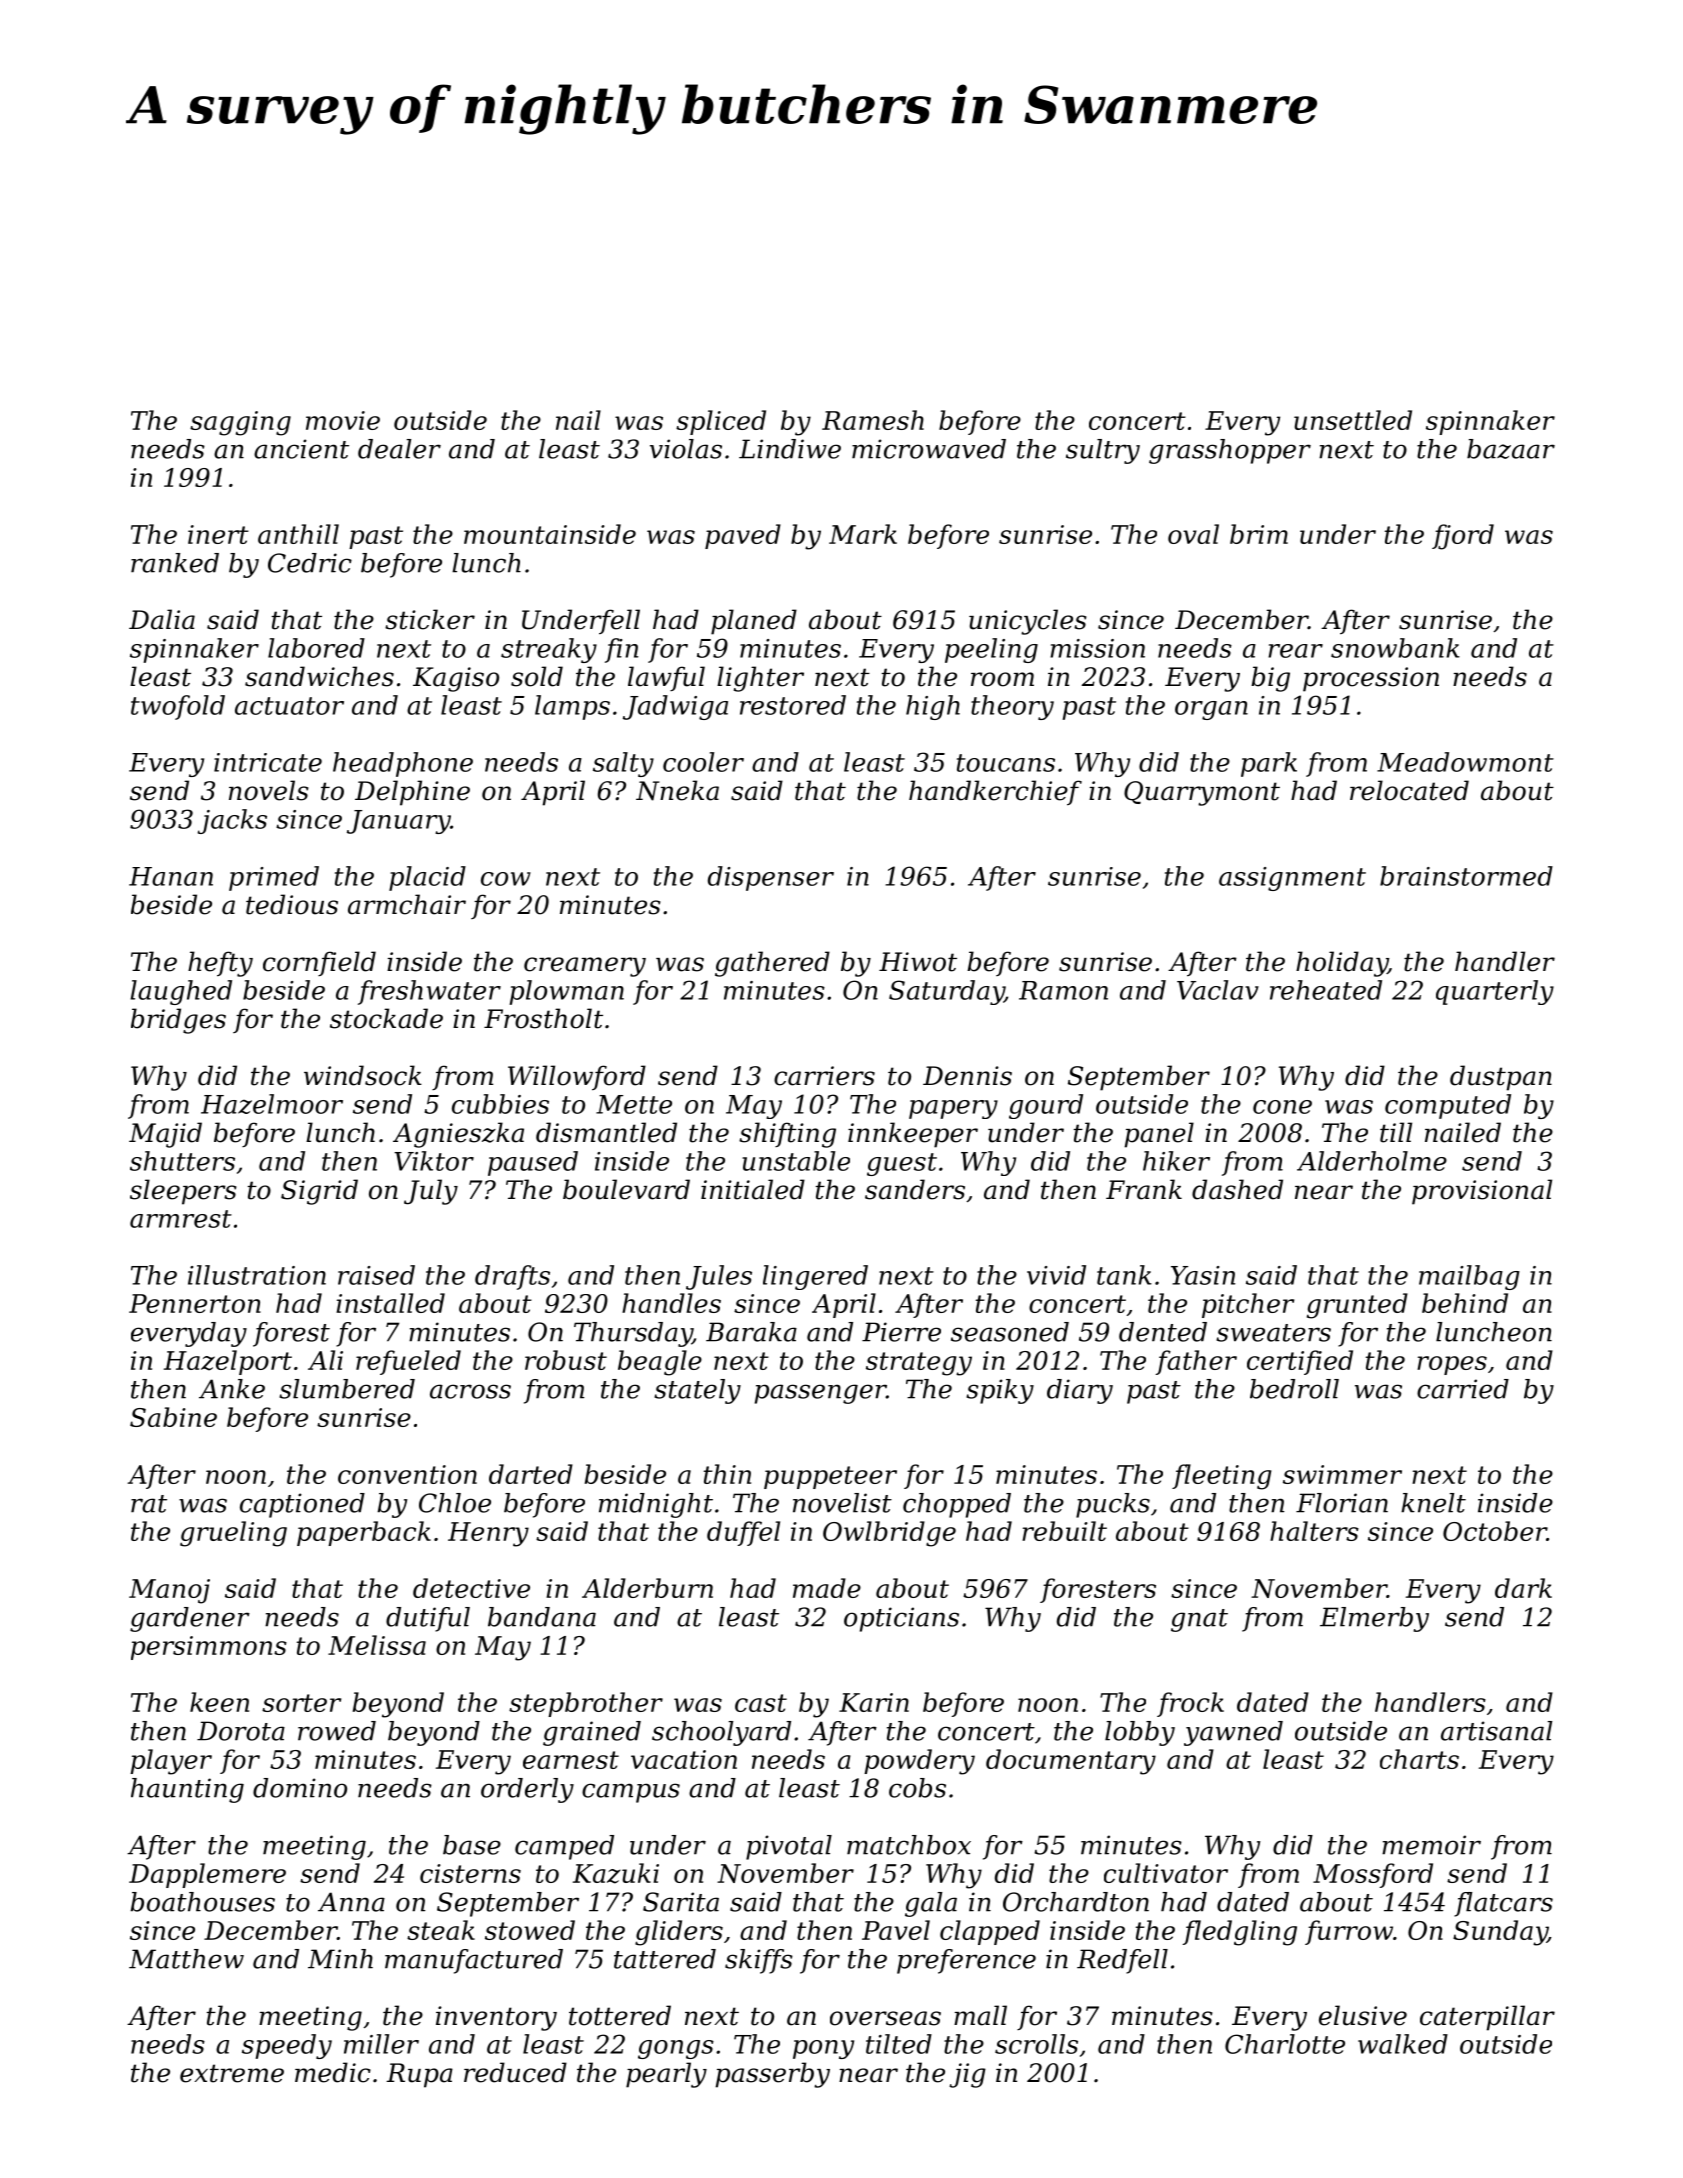 The image size is (1683, 2178). What do you see at coordinates (441, 1930) in the screenshot?
I see `steak` at bounding box center [441, 1930].
